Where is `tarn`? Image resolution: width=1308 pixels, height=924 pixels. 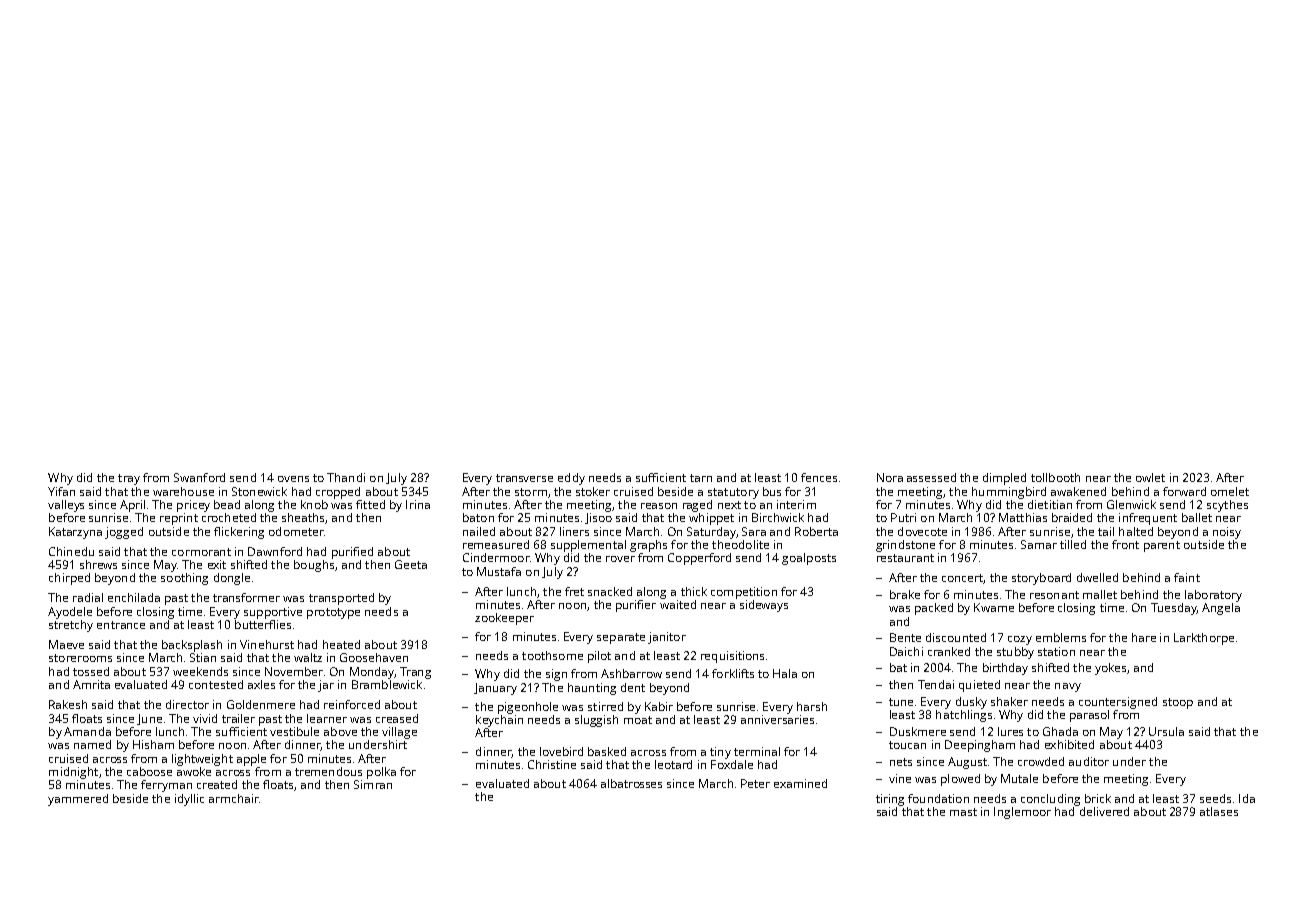 tarn is located at coordinates (701, 478).
